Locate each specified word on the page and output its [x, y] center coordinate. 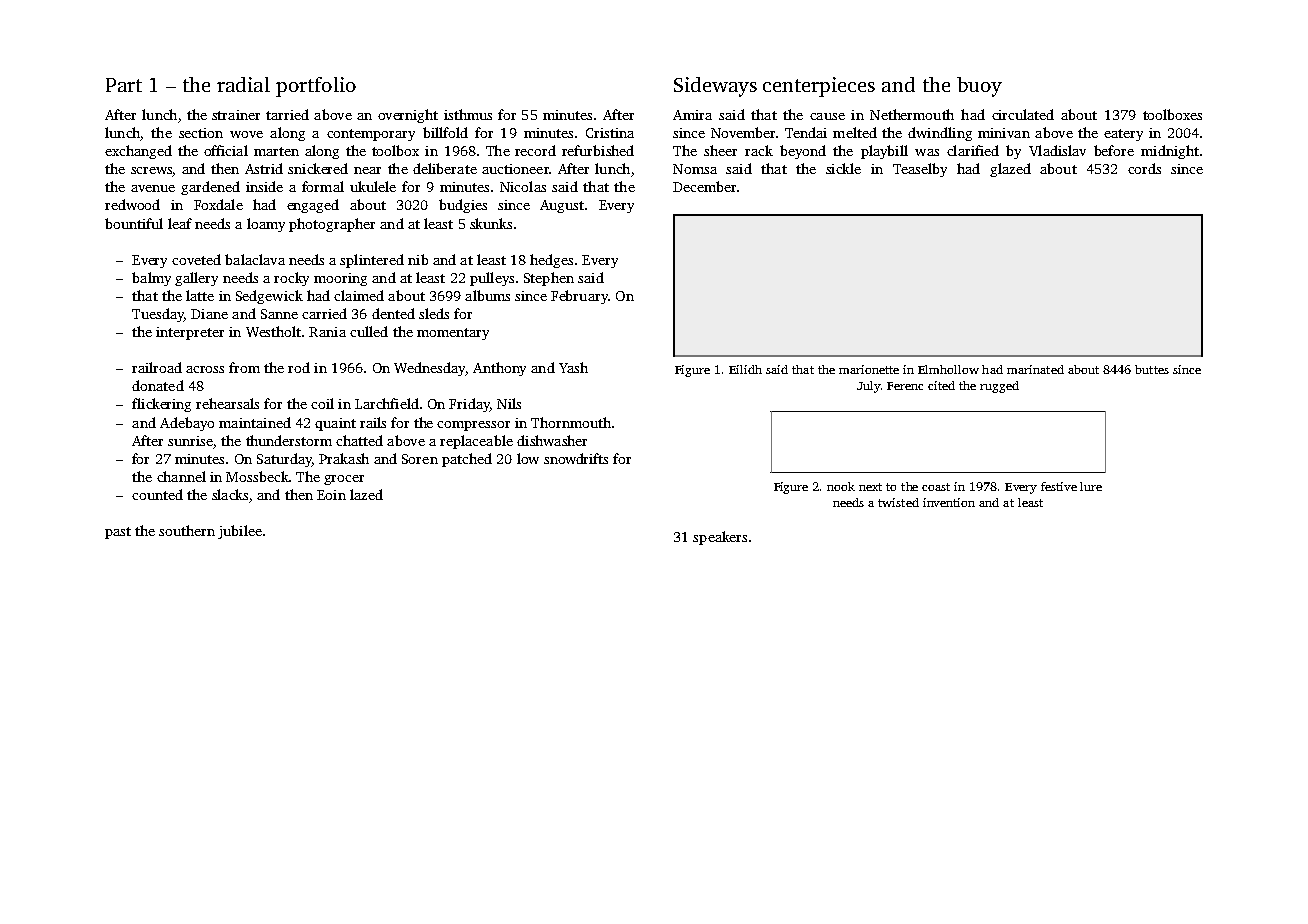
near [367, 170]
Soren [420, 459]
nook [841, 486]
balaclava [255, 259]
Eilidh [745, 369]
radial [243, 84]
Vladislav [1057, 150]
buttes [1152, 369]
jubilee [240, 532]
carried [324, 313]
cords [1144, 168]
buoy [979, 87]
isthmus [468, 114]
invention [949, 502]
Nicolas [523, 186]
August [562, 206]
